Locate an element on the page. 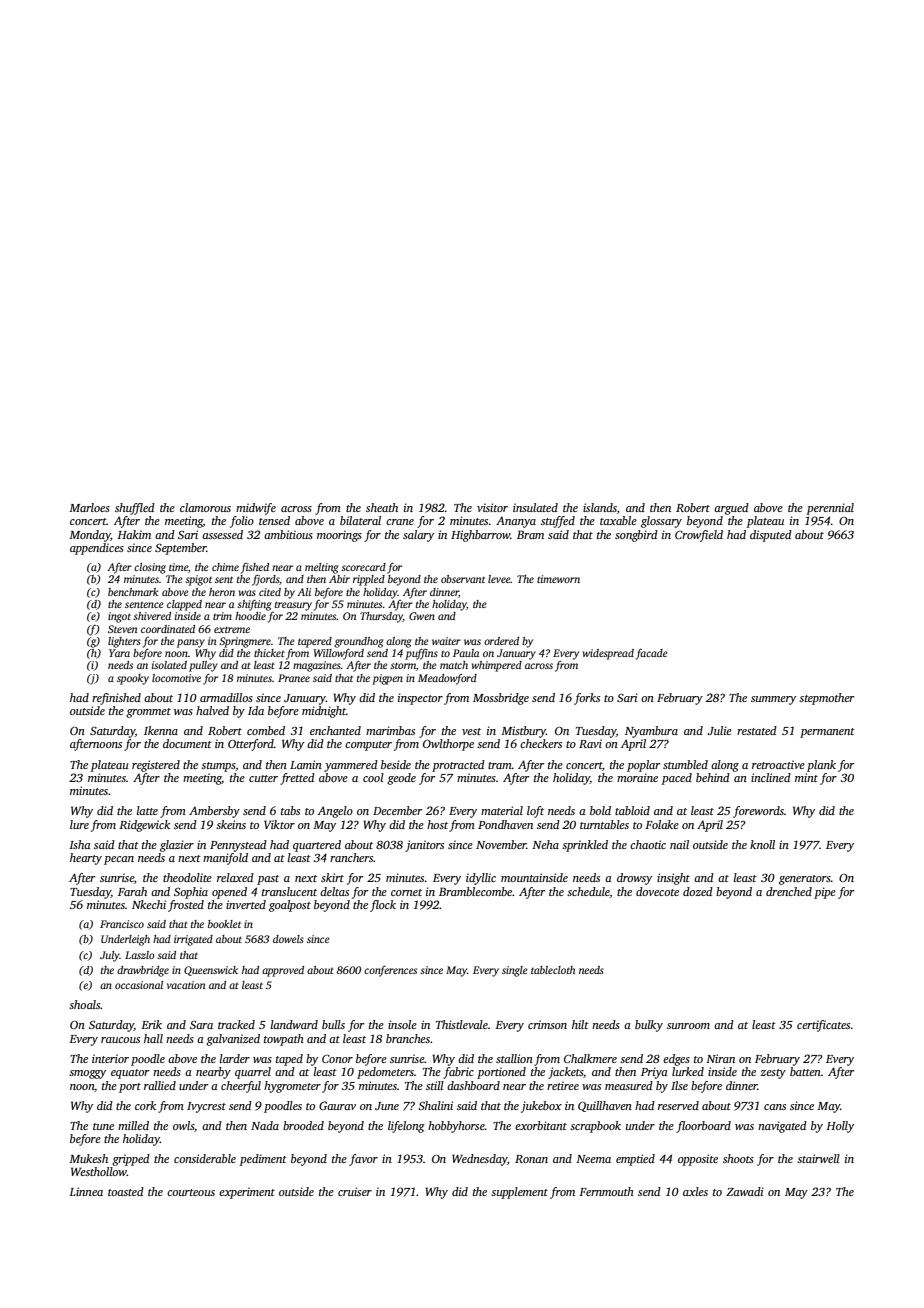  pipe is located at coordinates (825, 893).
